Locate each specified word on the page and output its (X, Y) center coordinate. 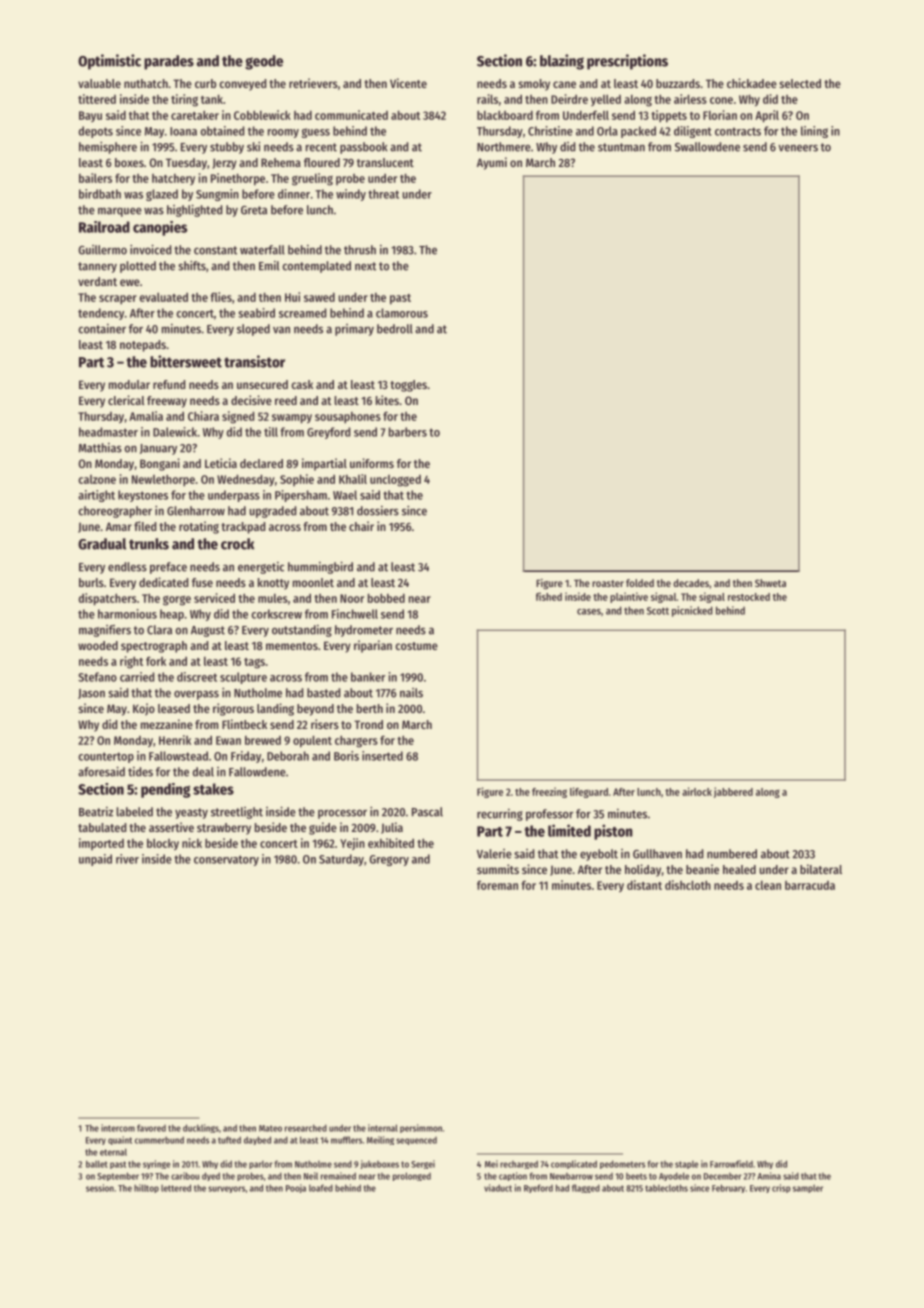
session (100, 1188)
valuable (99, 83)
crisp (781, 1188)
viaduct (498, 1188)
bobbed (386, 598)
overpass (196, 695)
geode (264, 62)
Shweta (770, 583)
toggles (408, 386)
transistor (254, 361)
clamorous (402, 313)
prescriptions (627, 62)
